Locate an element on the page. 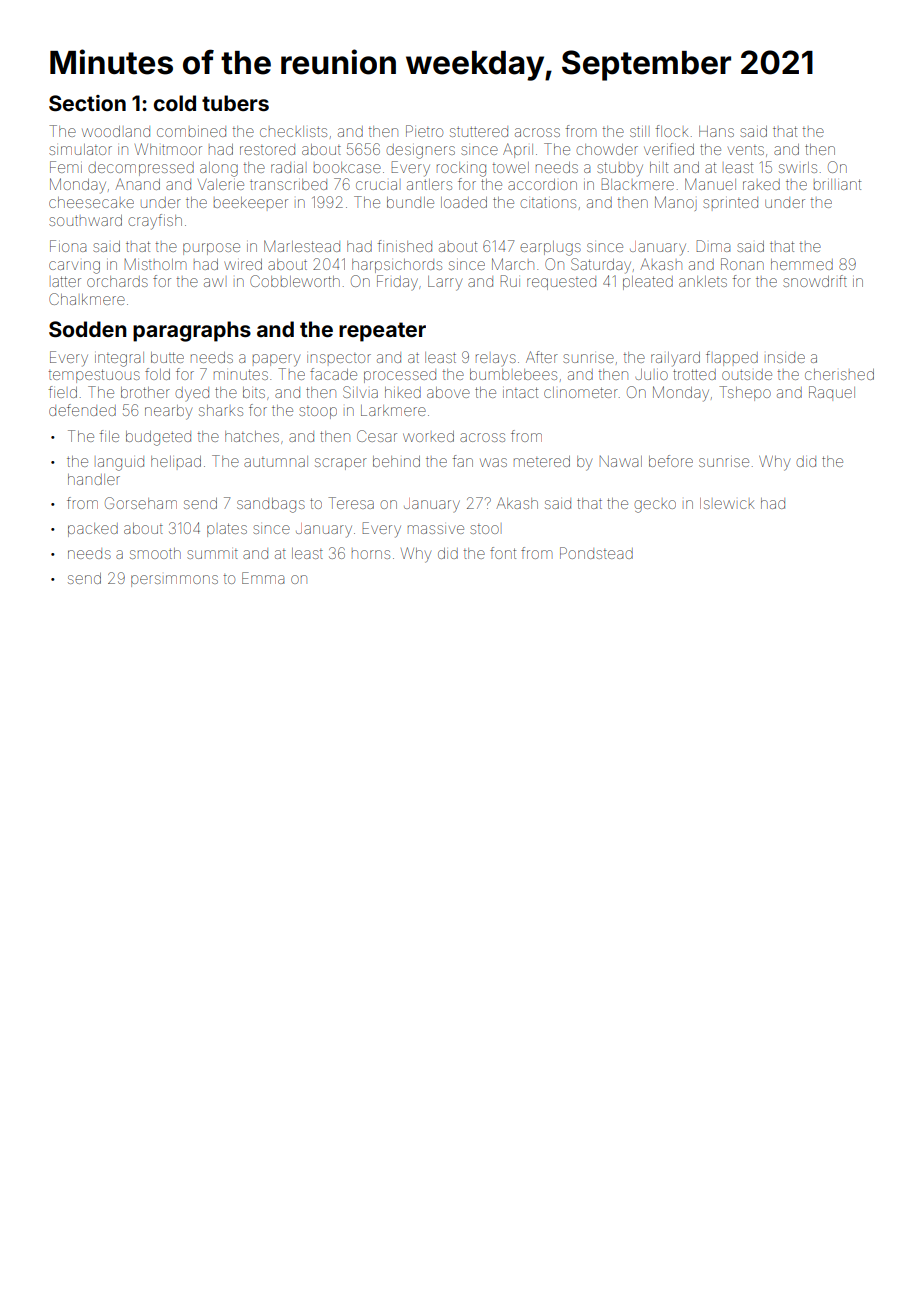 This document has width=924, height=1308. horns is located at coordinates (371, 554).
